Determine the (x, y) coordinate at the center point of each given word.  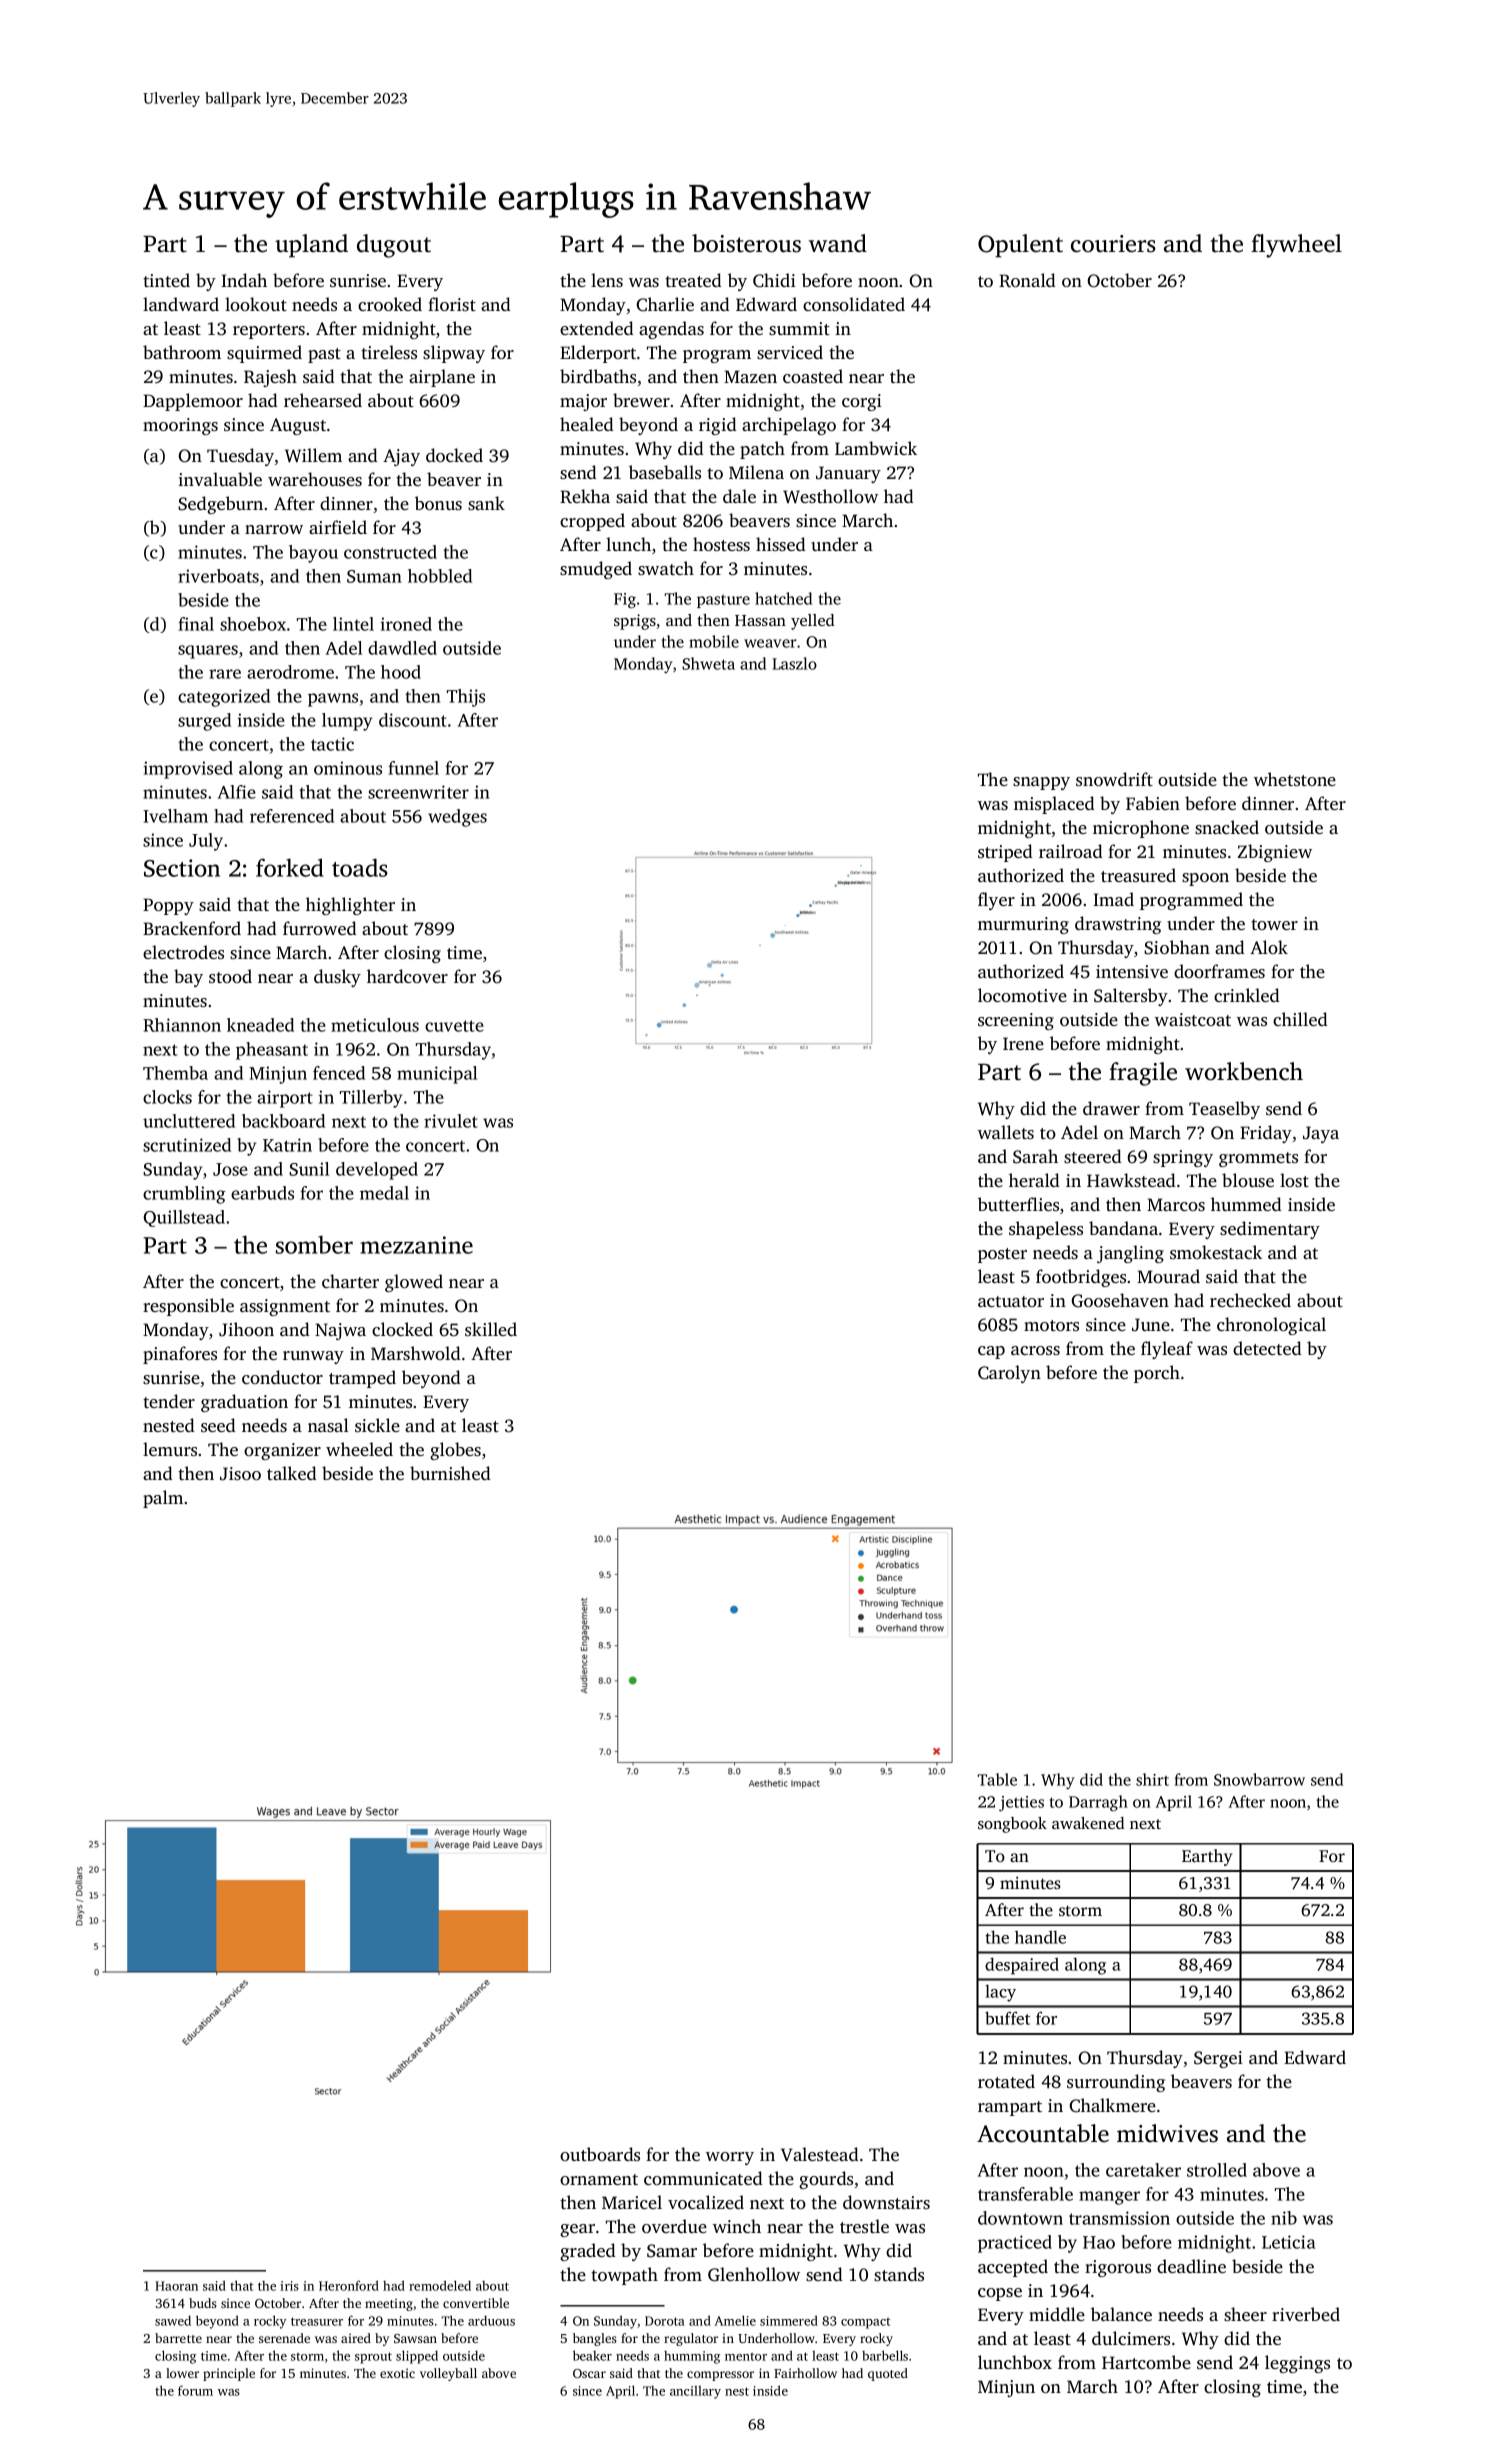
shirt (1152, 1779)
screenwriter (418, 792)
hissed (781, 544)
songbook (1012, 1825)
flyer (996, 901)
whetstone (1295, 779)
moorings (180, 426)
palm (163, 1499)
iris (289, 2286)
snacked (1227, 827)
